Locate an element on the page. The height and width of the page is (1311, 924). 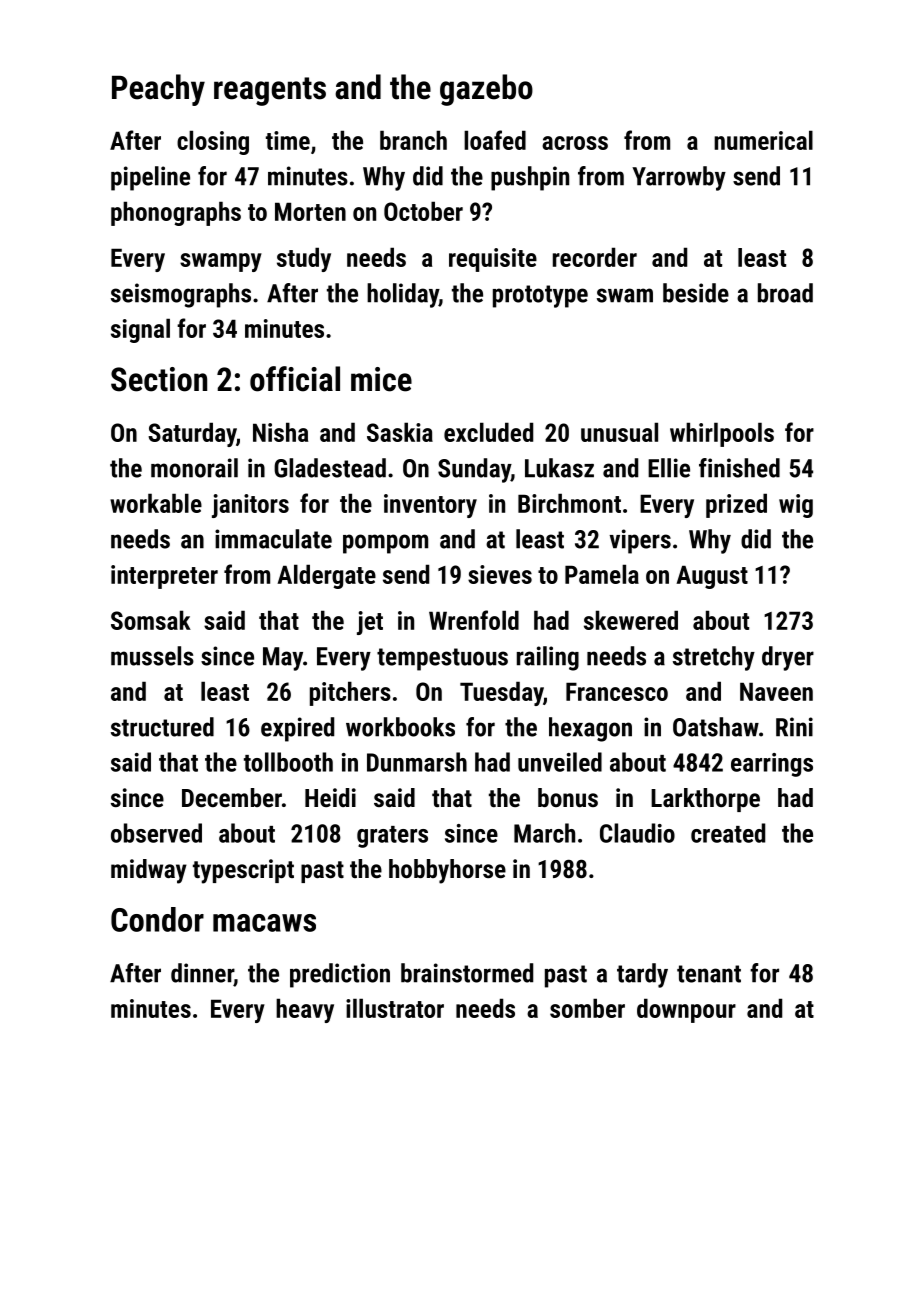
Peachy is located at coordinates (158, 90).
